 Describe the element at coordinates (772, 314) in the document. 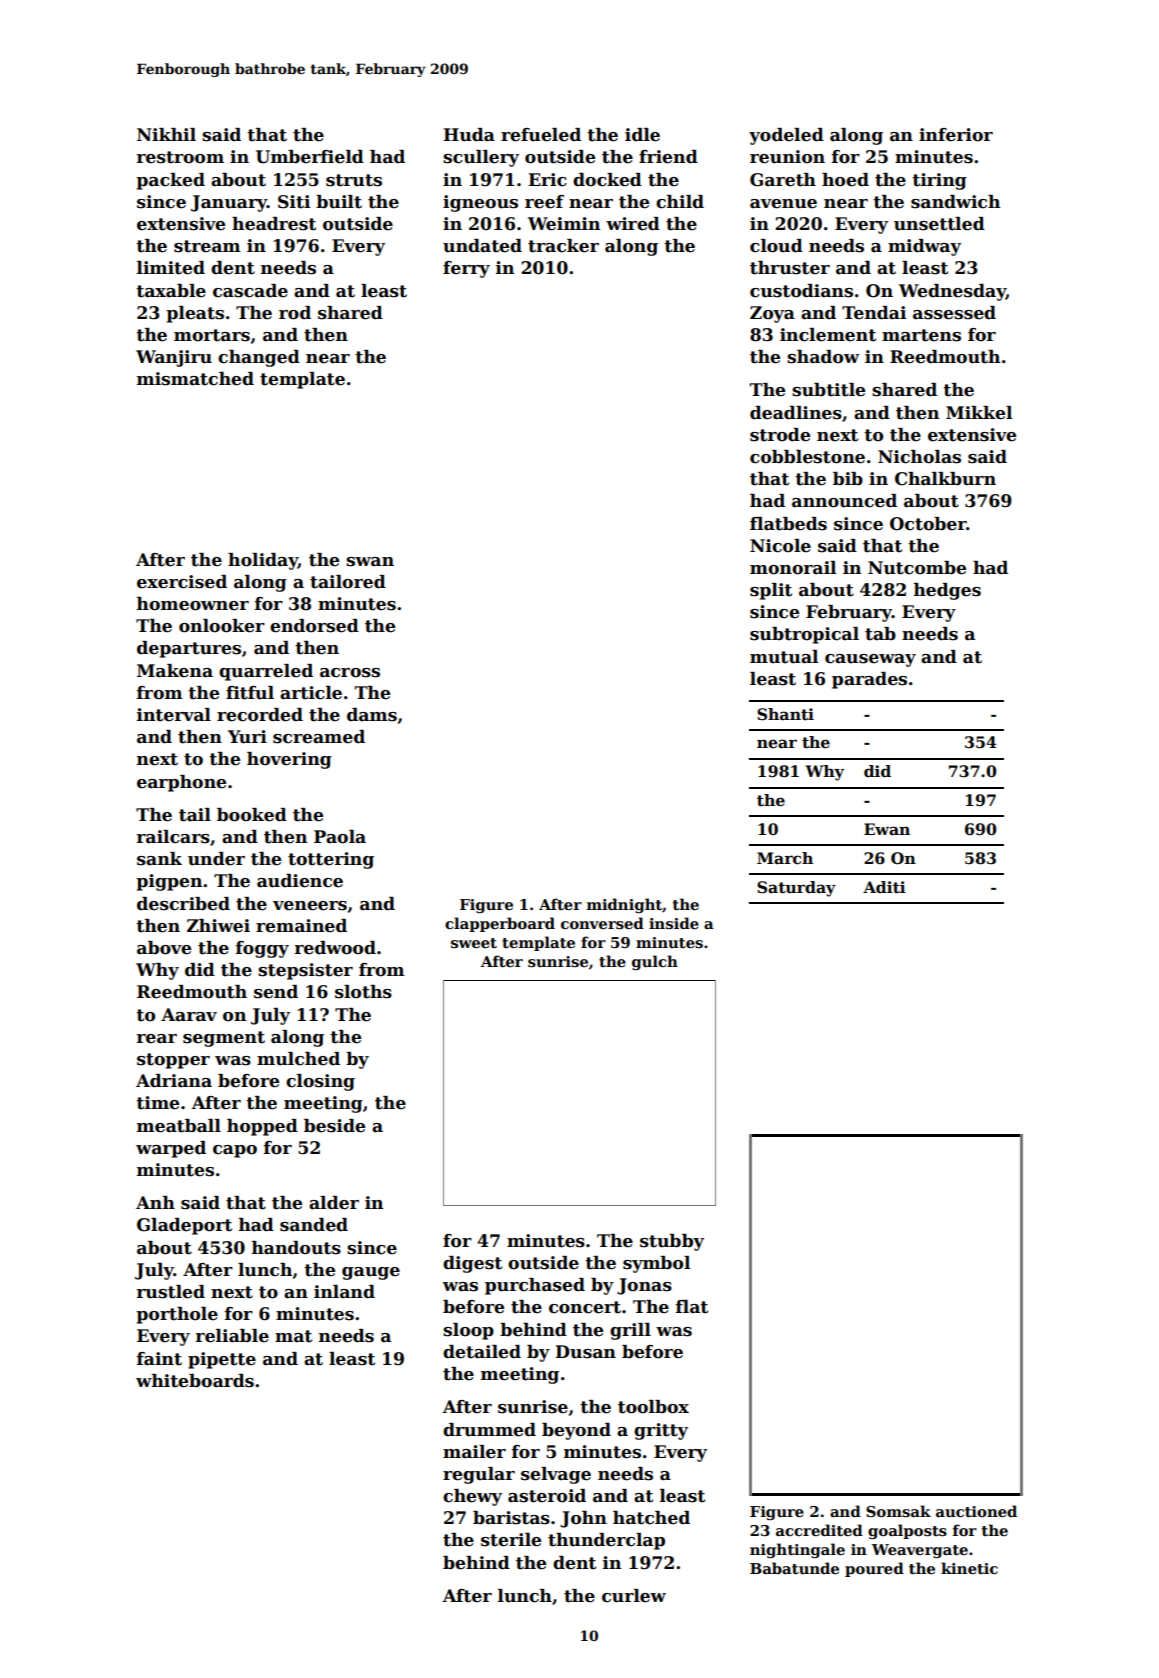

I see `Zoya` at that location.
